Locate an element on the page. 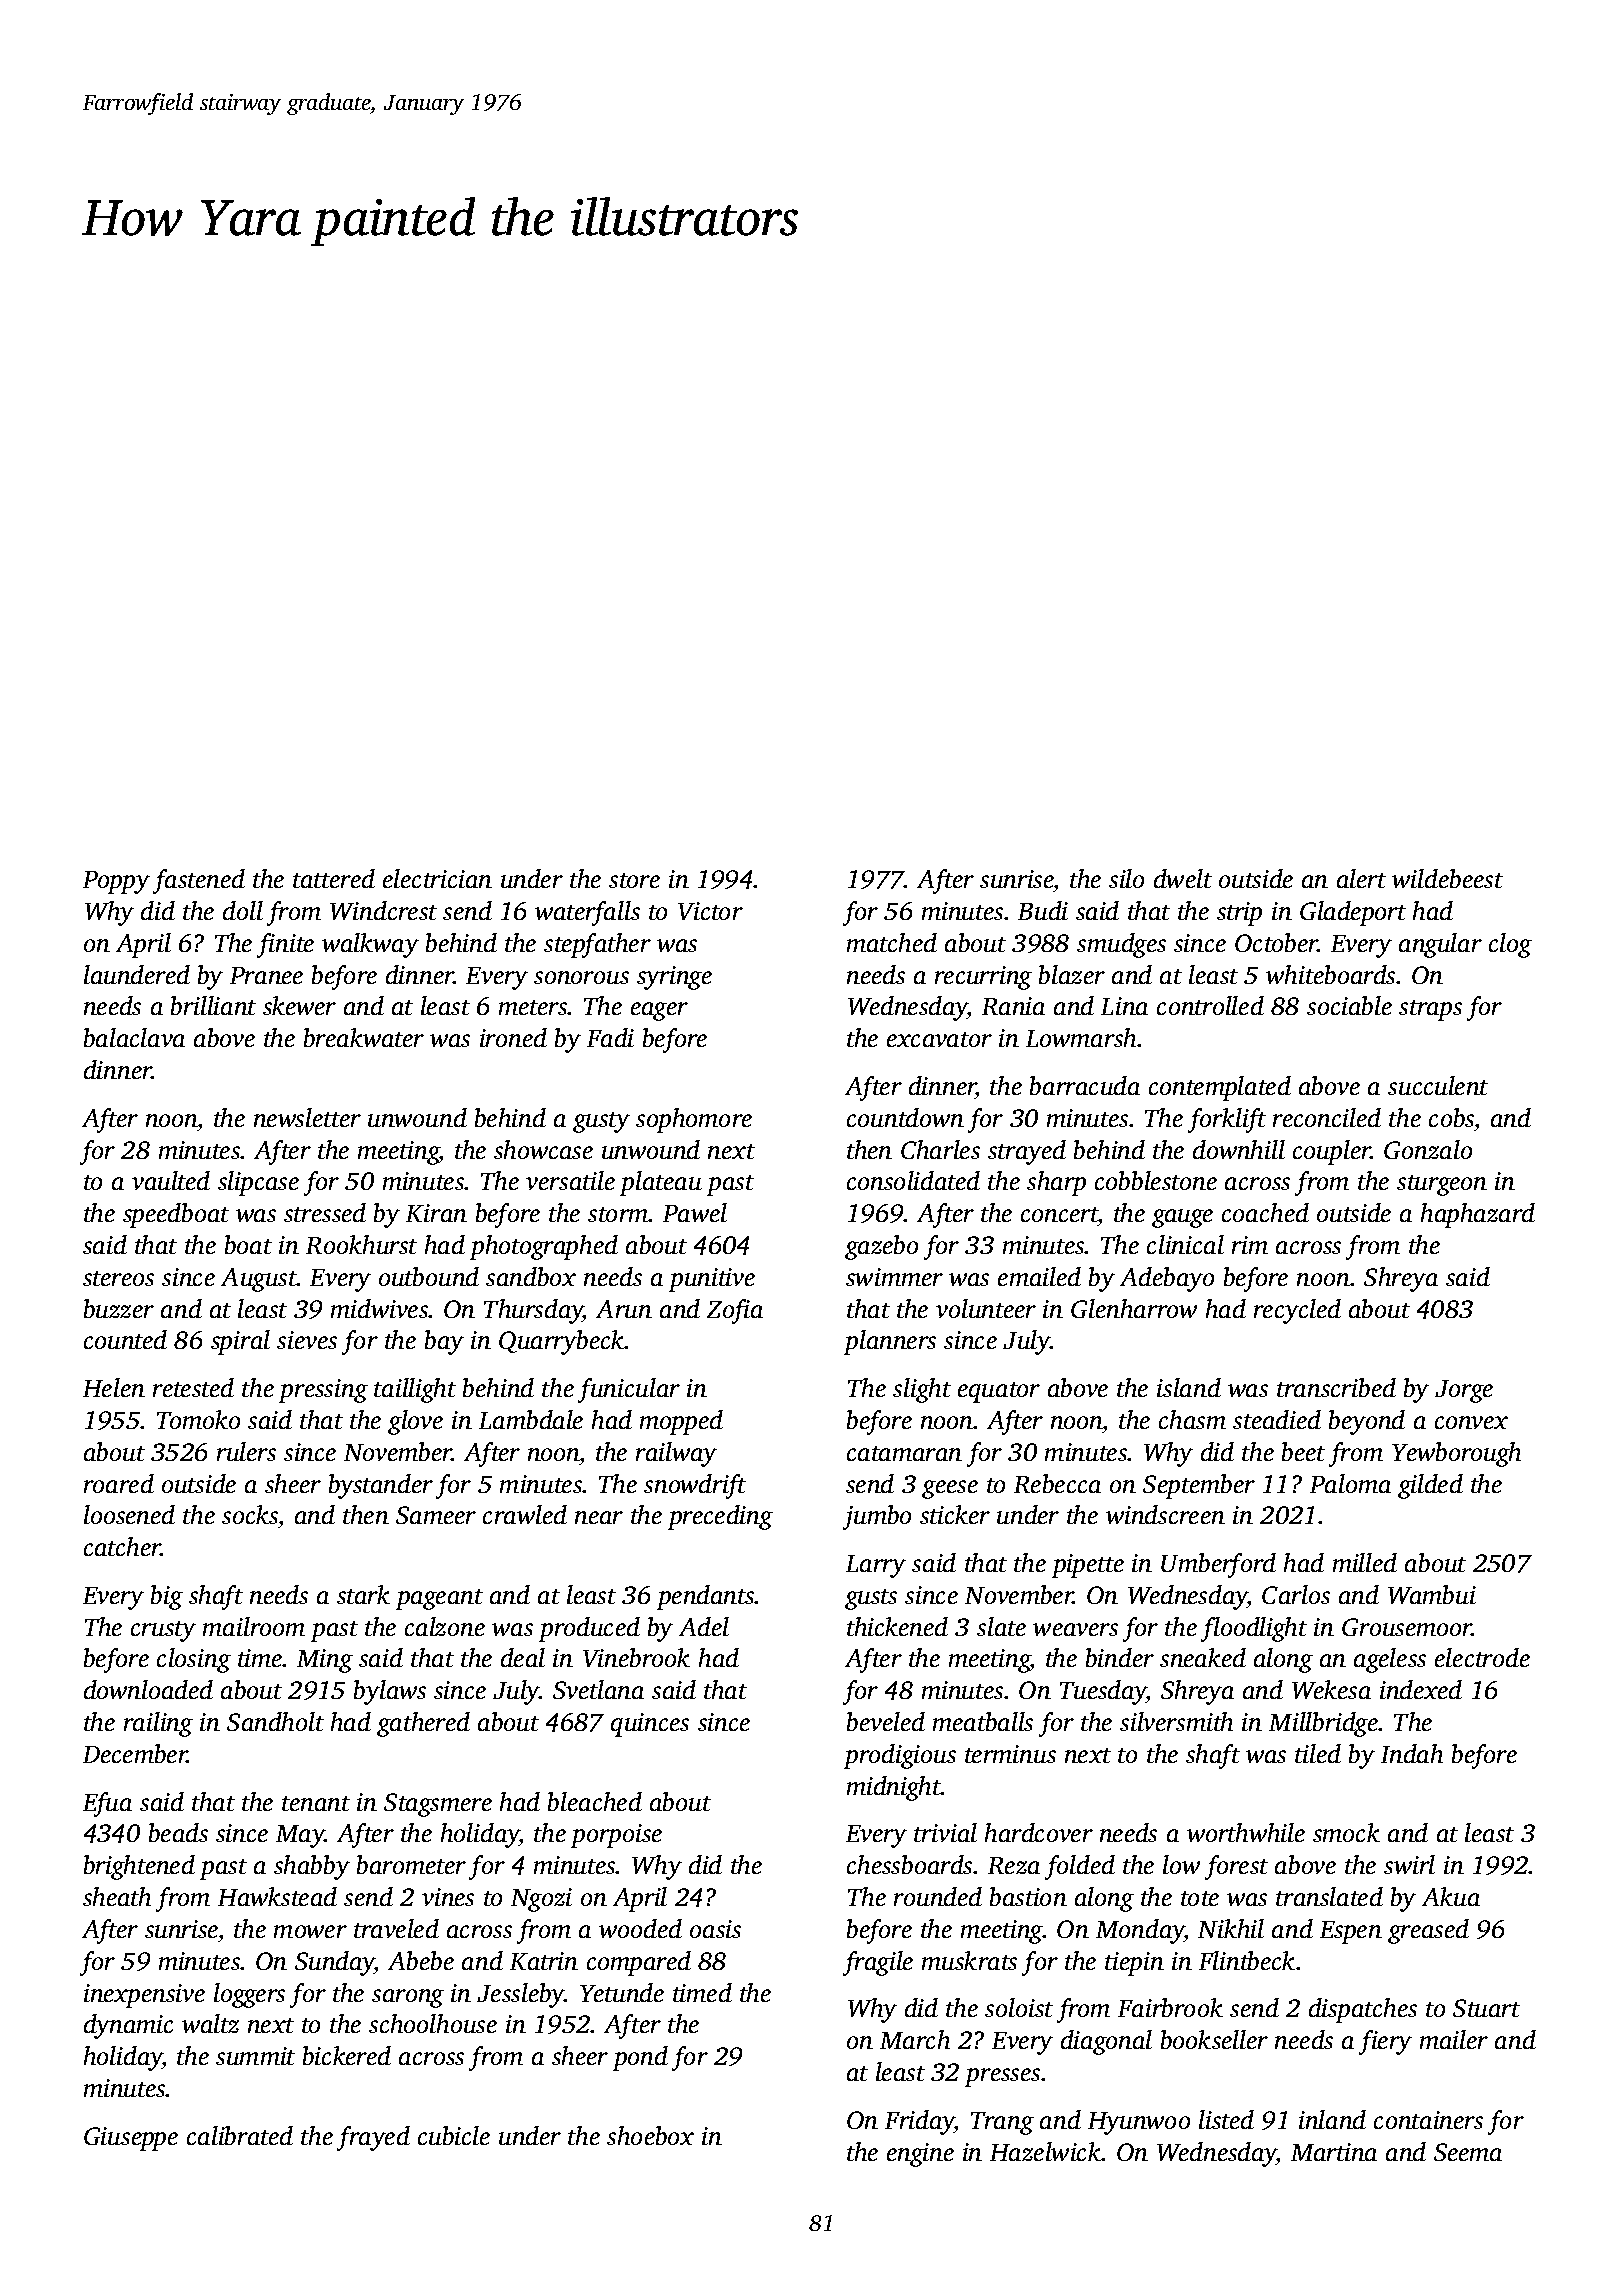 The width and height of the document is (1620, 2292). Svetlana is located at coordinates (598, 1689).
